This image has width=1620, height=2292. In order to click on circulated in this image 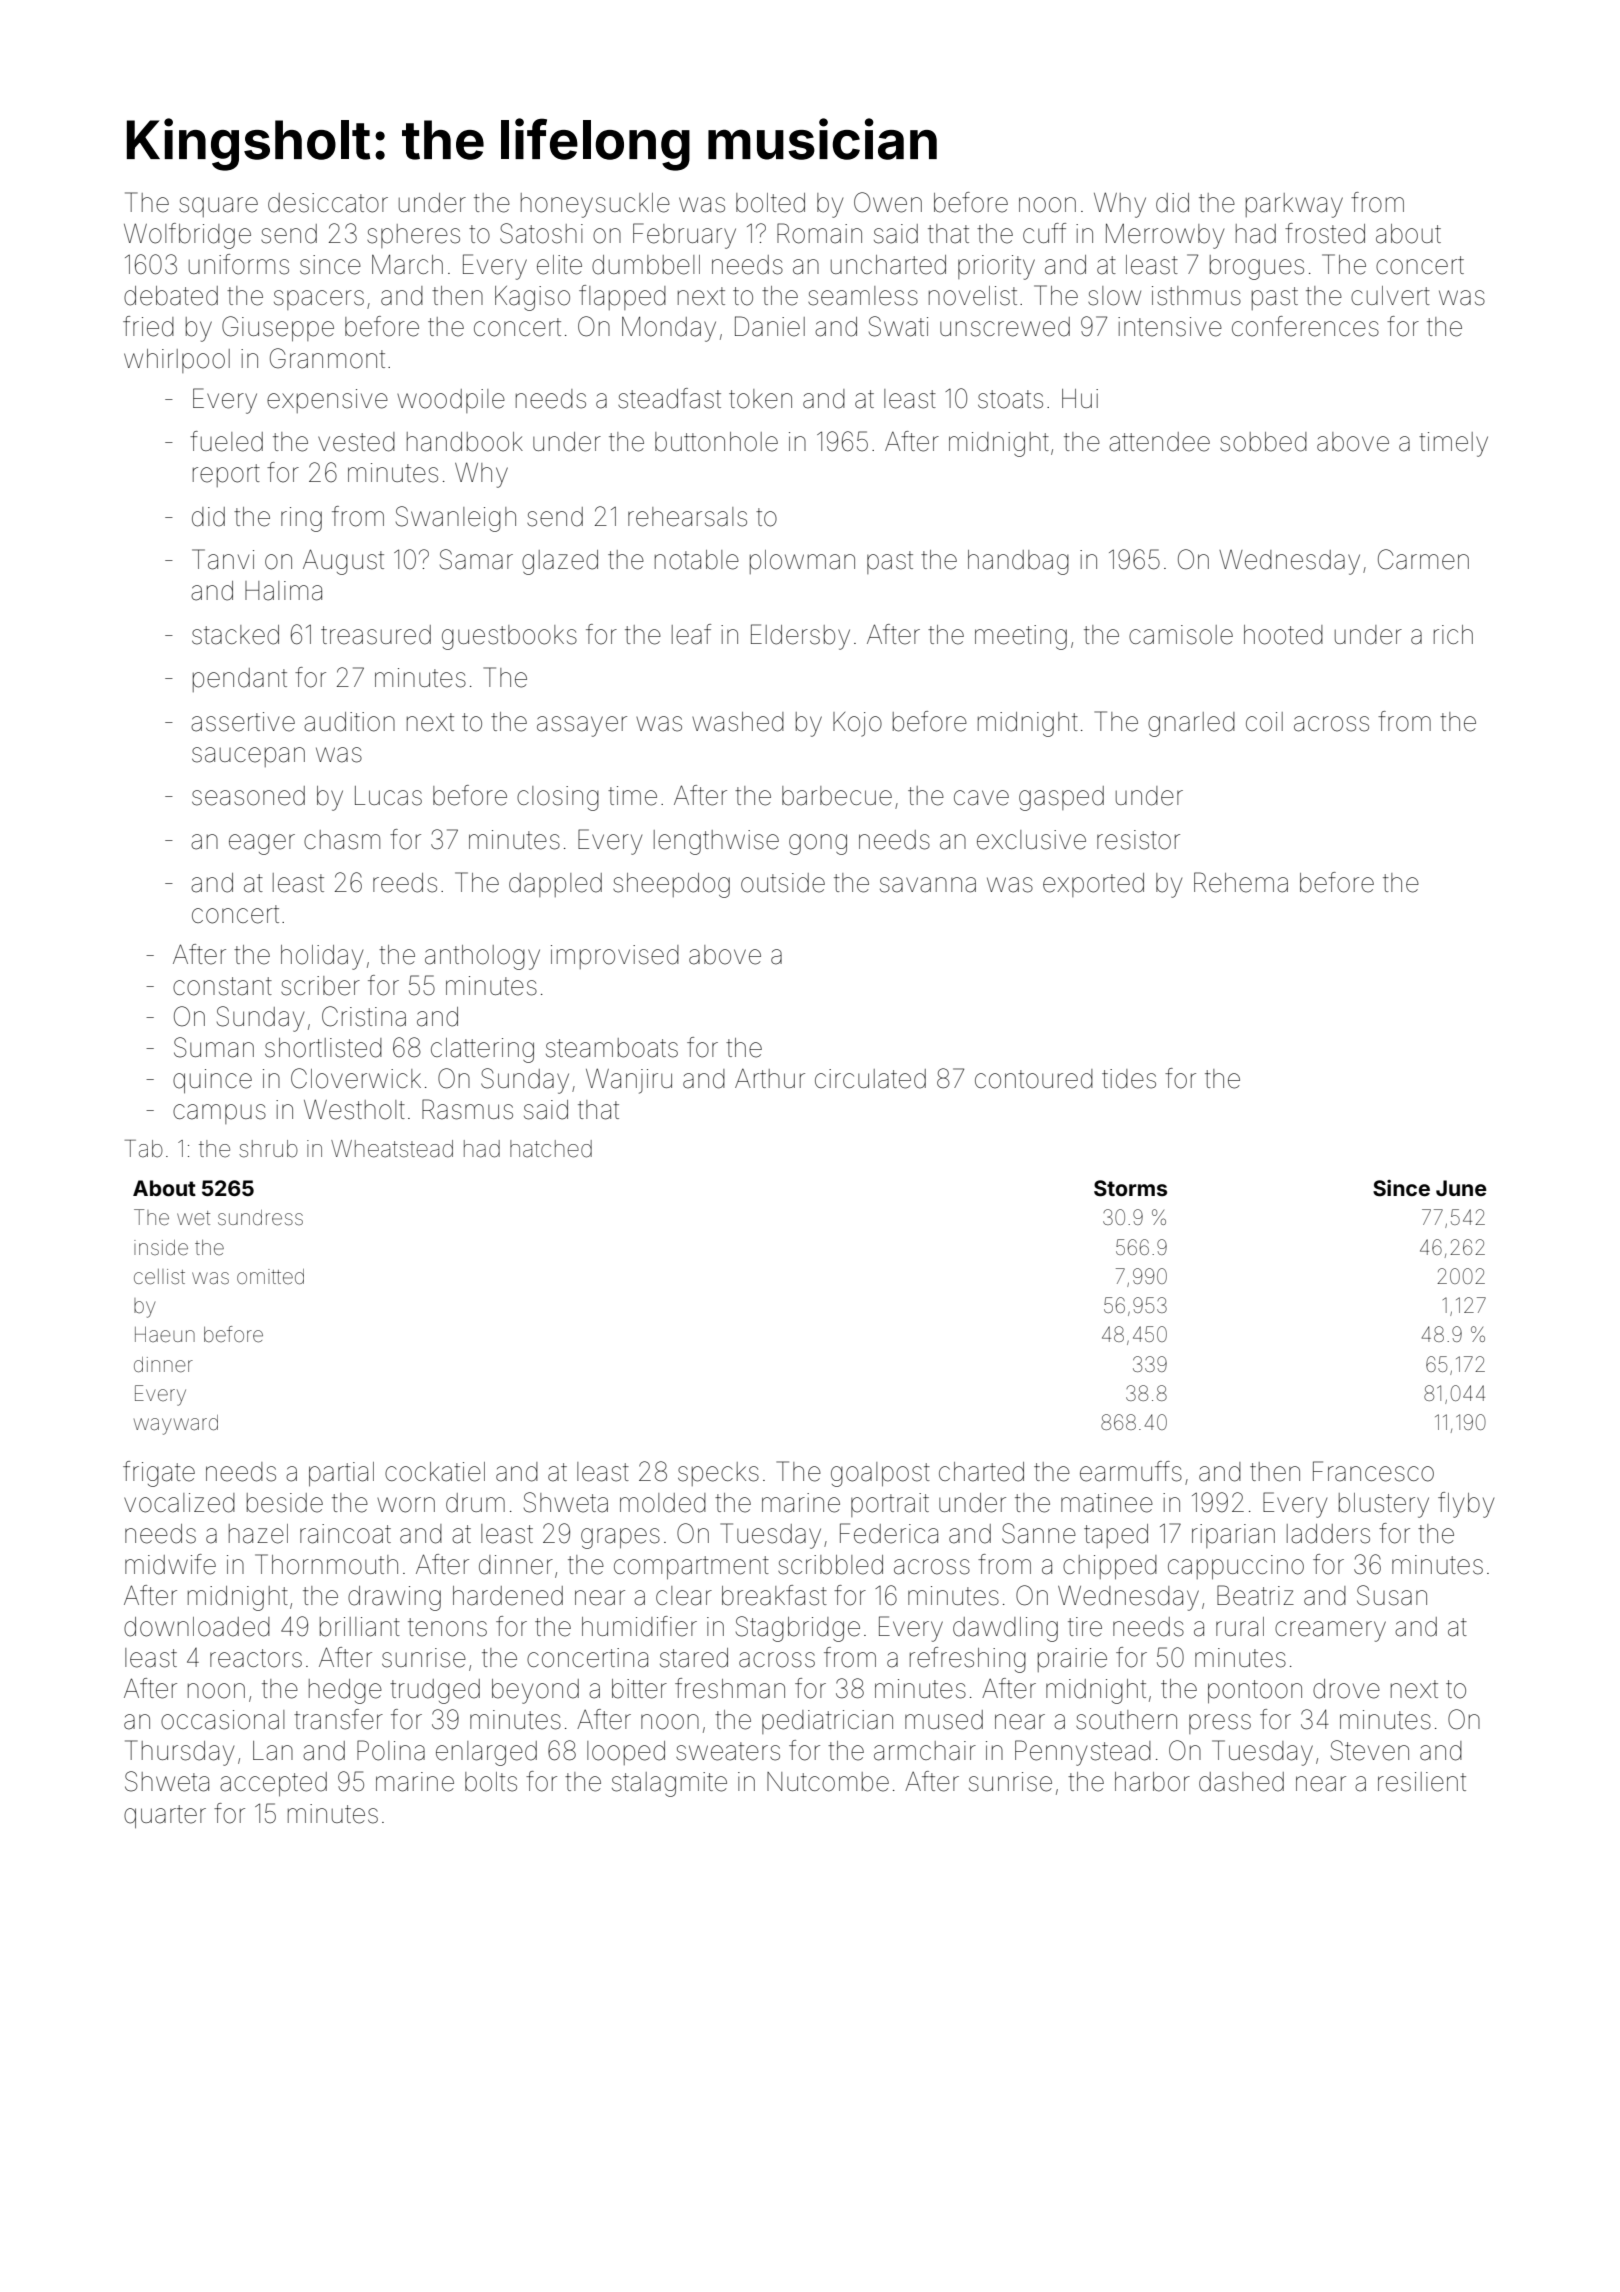, I will do `click(870, 1079)`.
